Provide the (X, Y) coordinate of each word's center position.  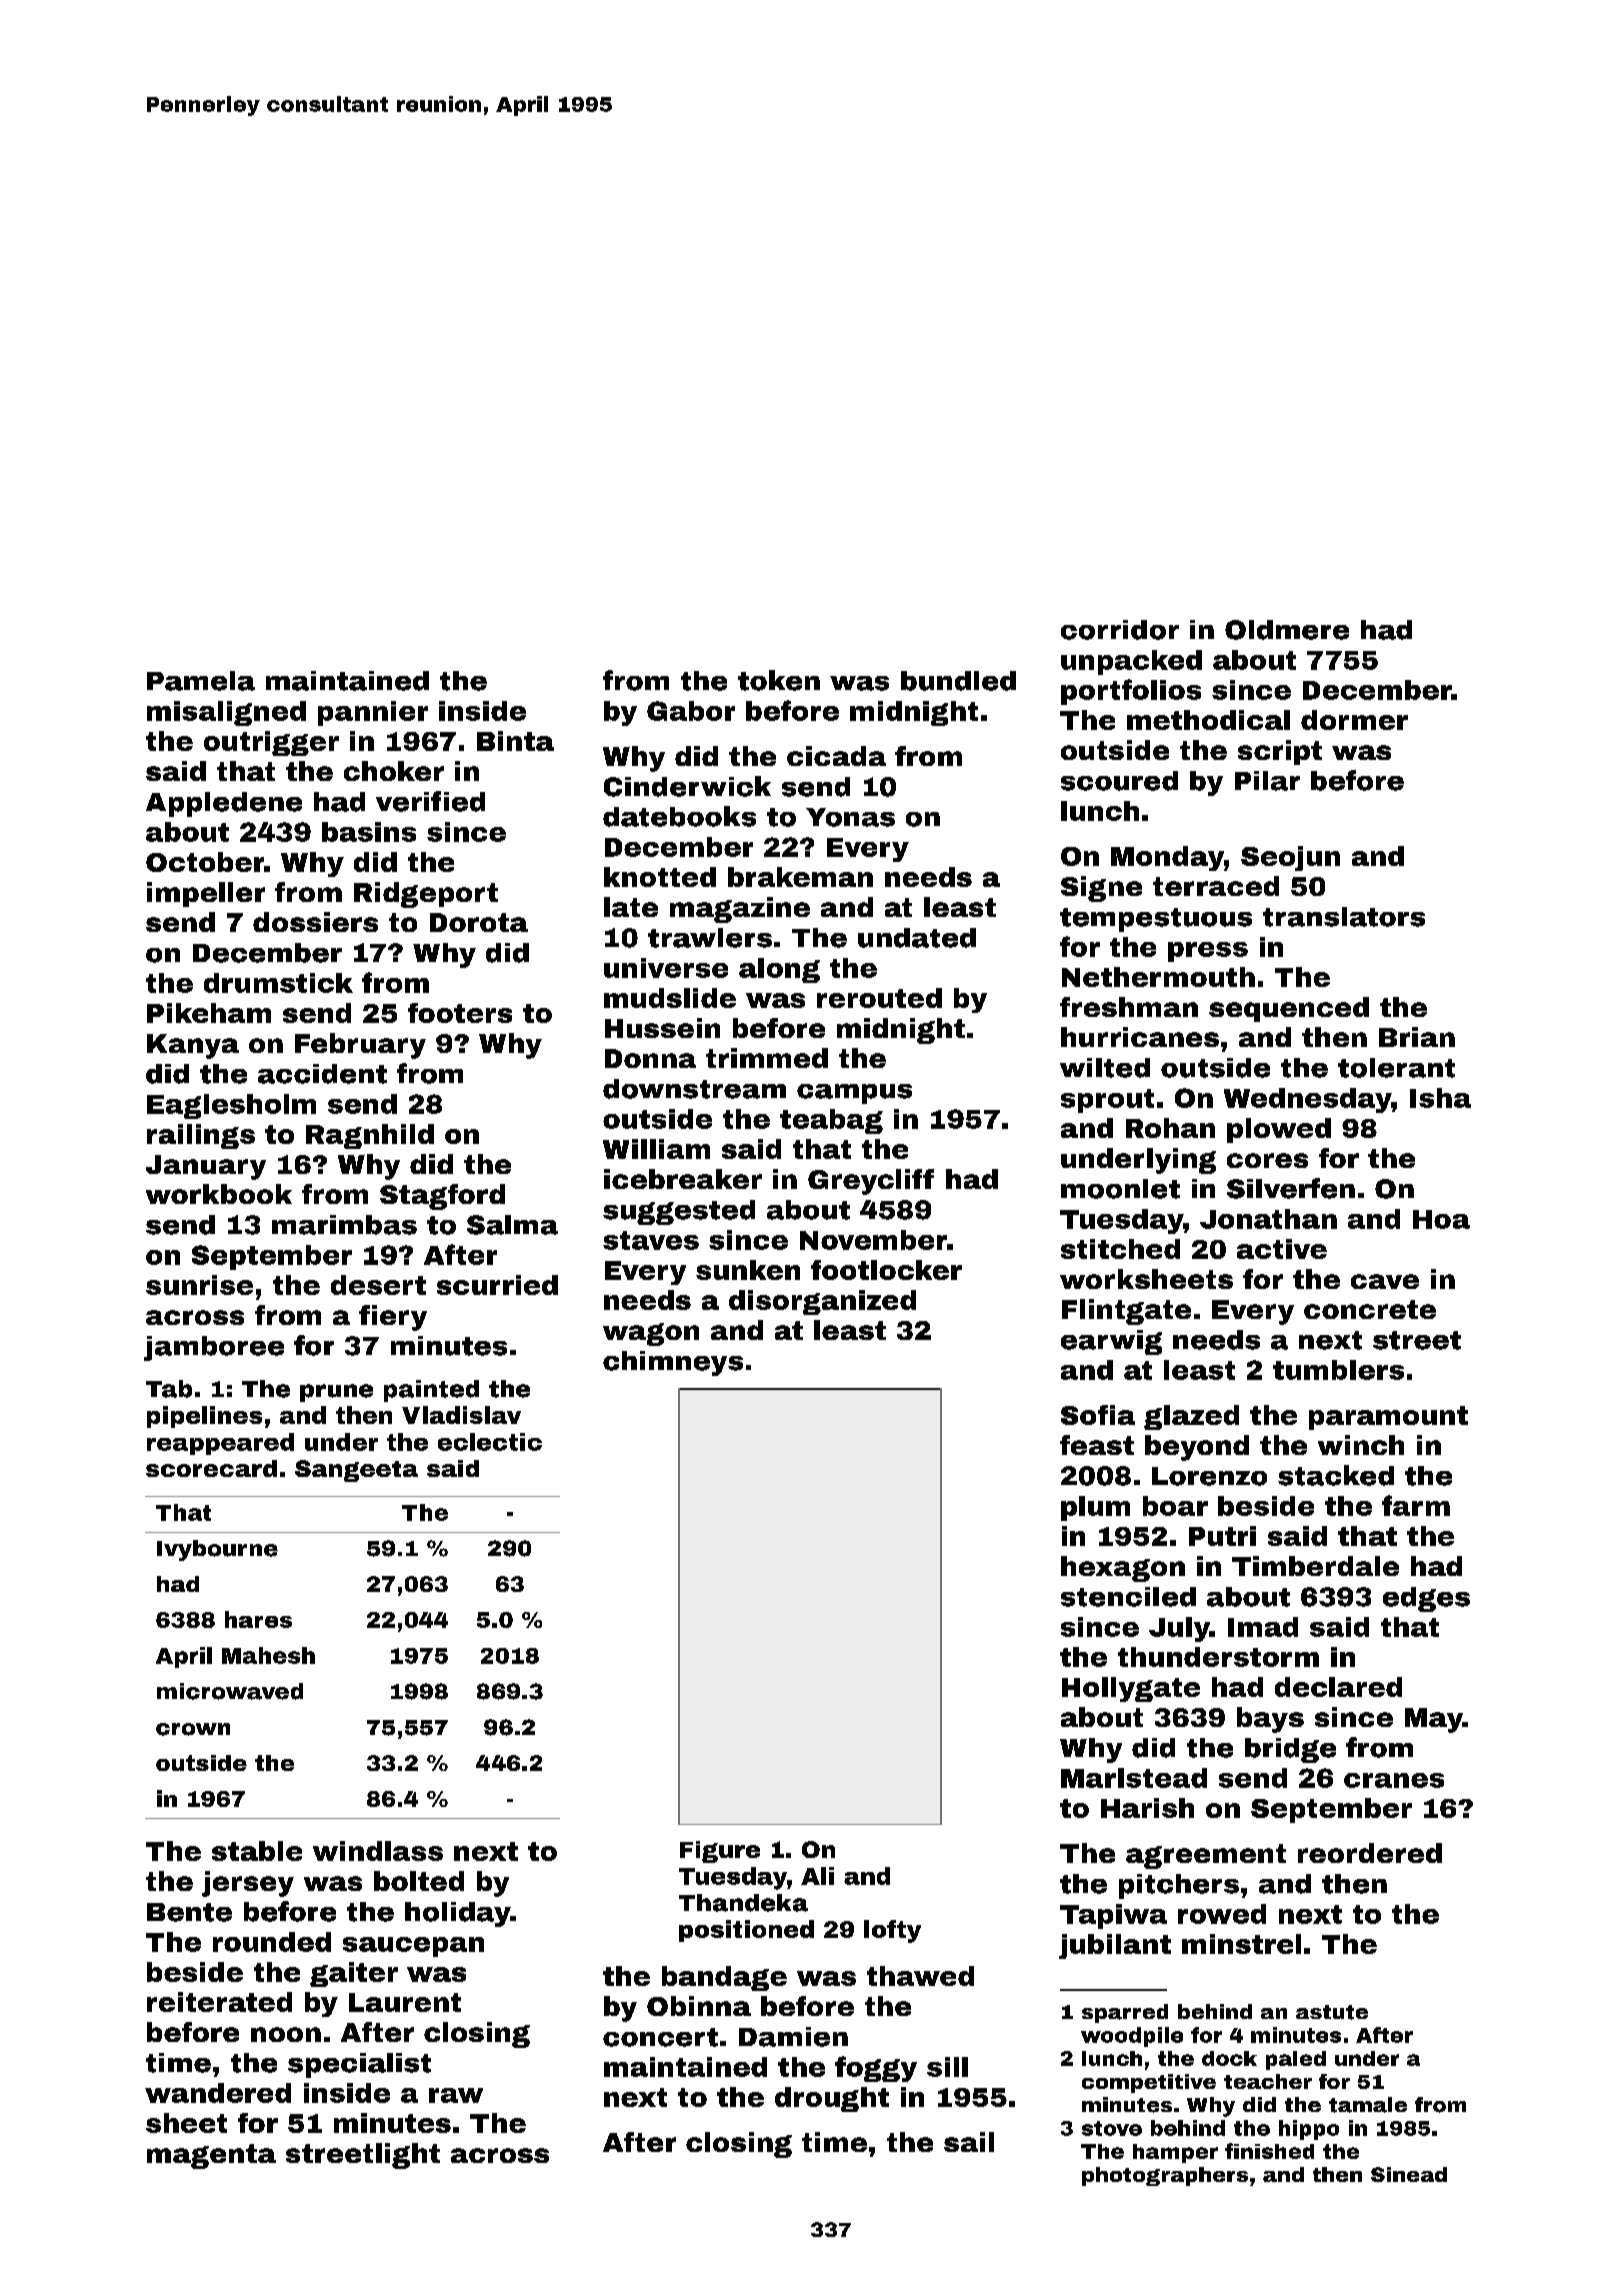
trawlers (710, 938)
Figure (720, 1852)
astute (1332, 2012)
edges (1426, 1599)
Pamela (201, 681)
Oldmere (1287, 630)
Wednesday (1308, 1100)
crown (193, 1729)
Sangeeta (356, 1471)
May (1434, 1720)
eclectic (490, 1442)
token (779, 680)
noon (286, 2034)
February (360, 1046)
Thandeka (743, 1903)
